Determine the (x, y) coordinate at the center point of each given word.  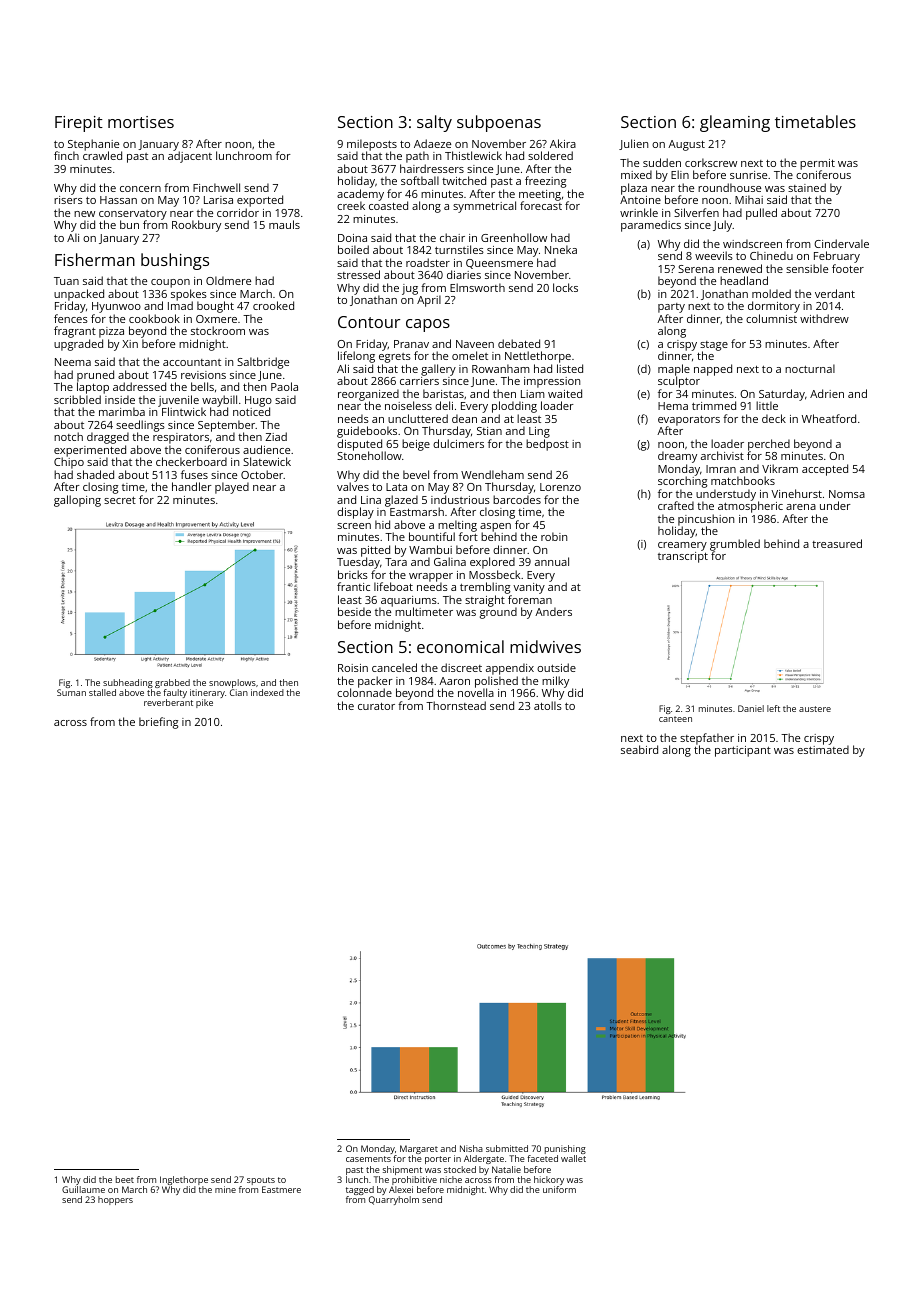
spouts (261, 1181)
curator (376, 706)
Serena (696, 269)
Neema (73, 362)
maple (674, 370)
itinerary (207, 693)
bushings (175, 261)
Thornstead (456, 705)
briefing (158, 723)
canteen (675, 719)
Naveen (475, 344)
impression (552, 382)
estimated (823, 750)
